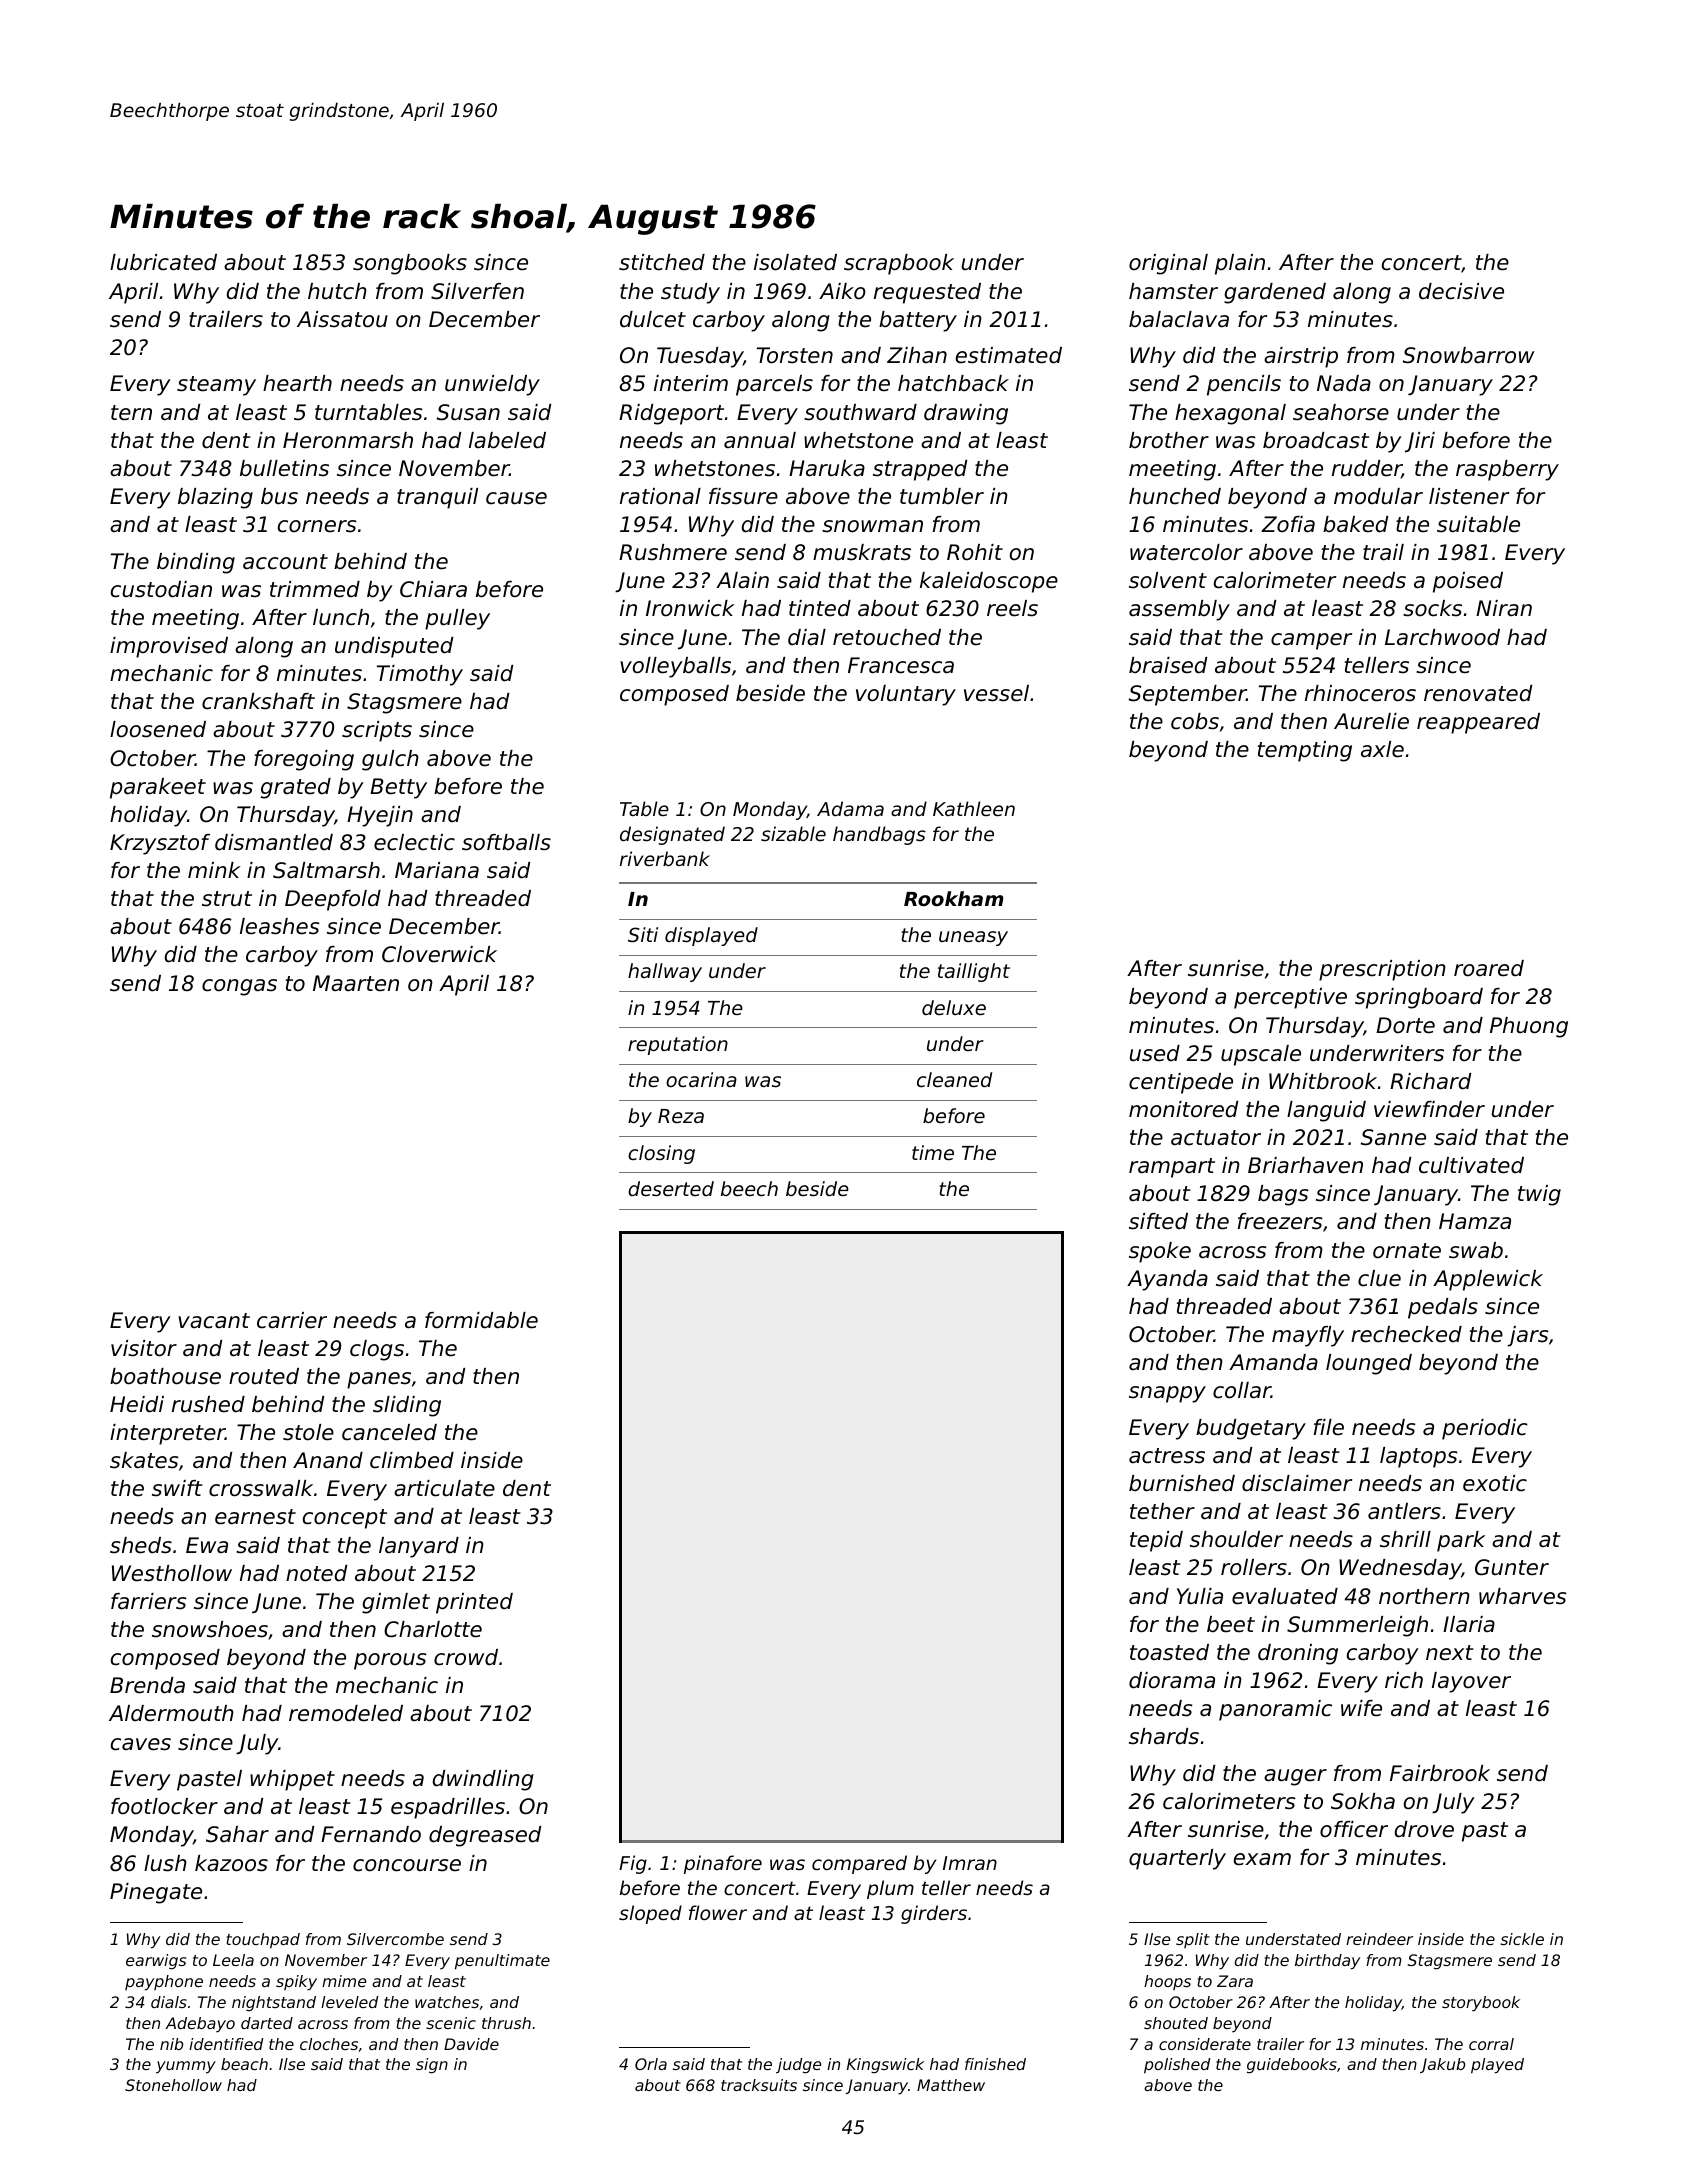 The image size is (1683, 2178). I want to click on Maarten, so click(356, 983).
